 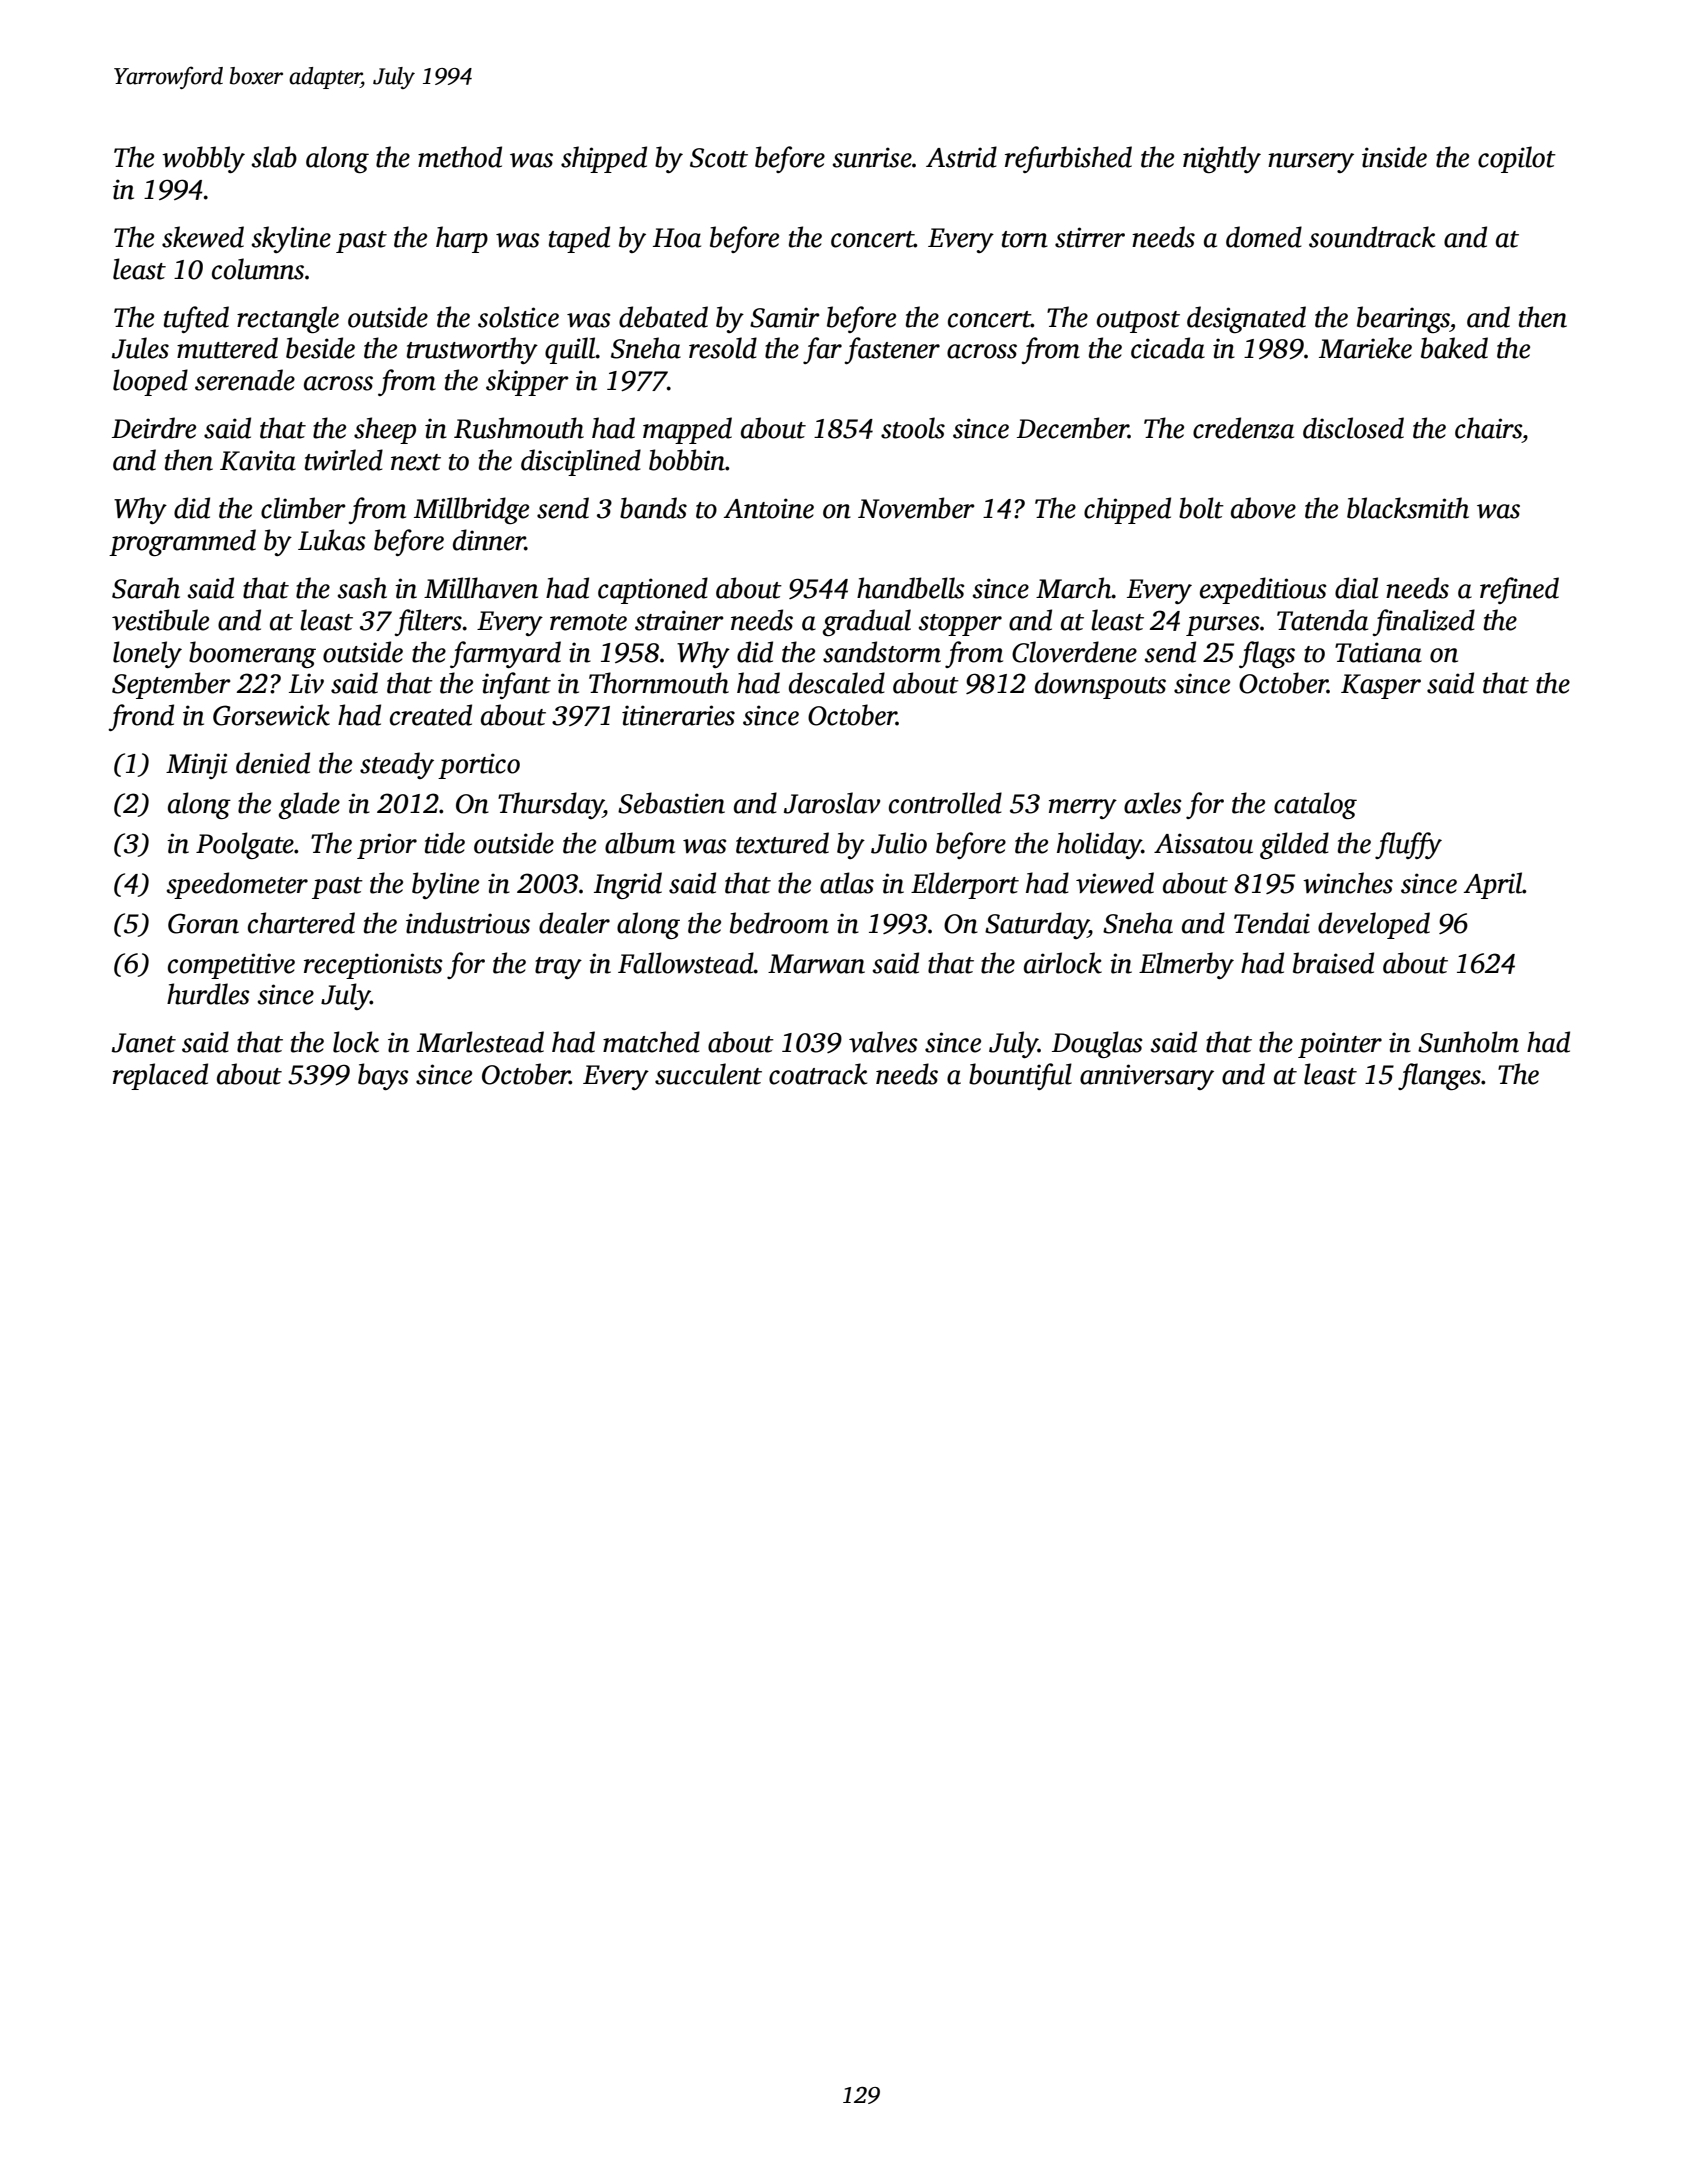 I want to click on nightly, so click(x=1222, y=159).
